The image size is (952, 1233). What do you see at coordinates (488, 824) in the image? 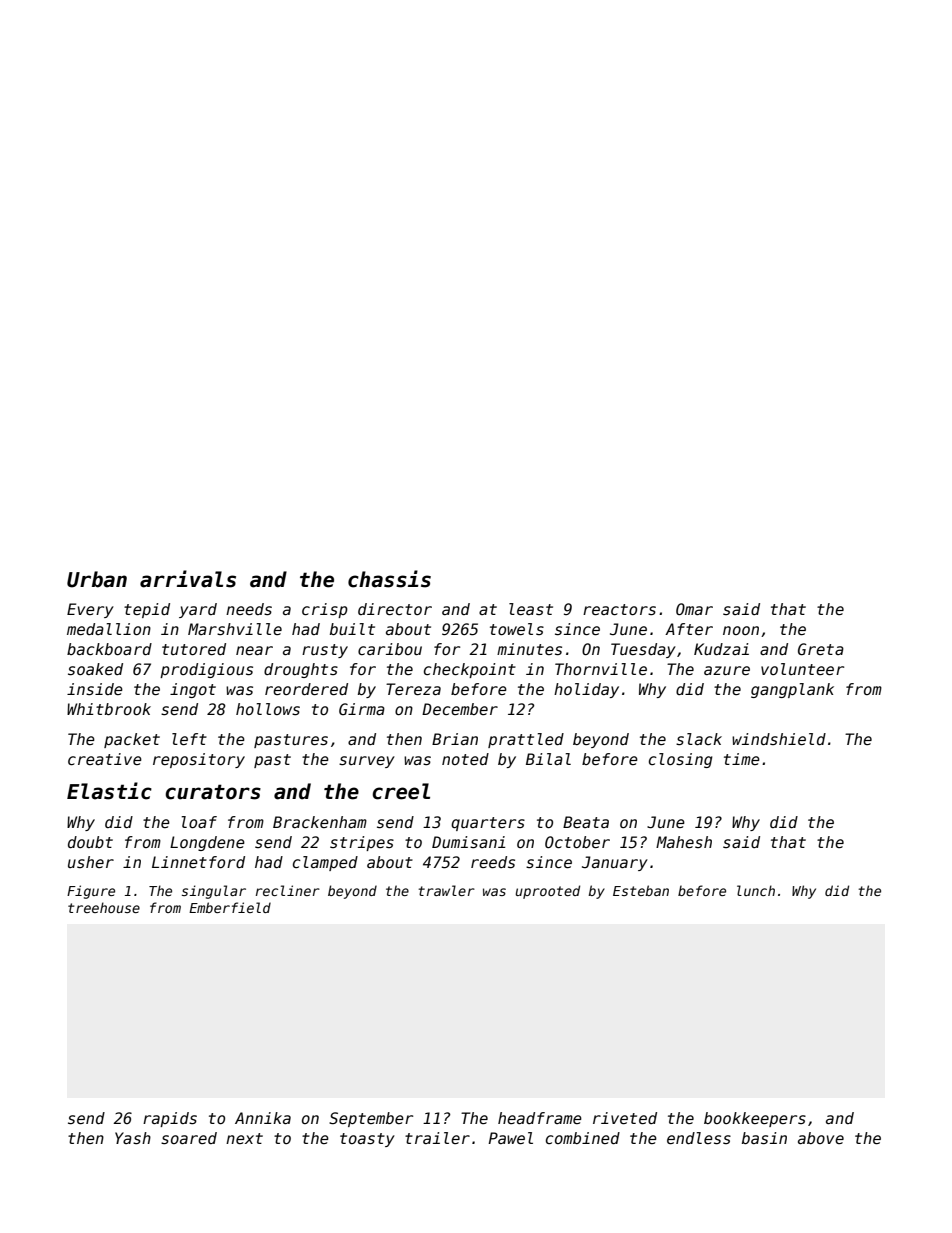
I see `quarters` at bounding box center [488, 824].
